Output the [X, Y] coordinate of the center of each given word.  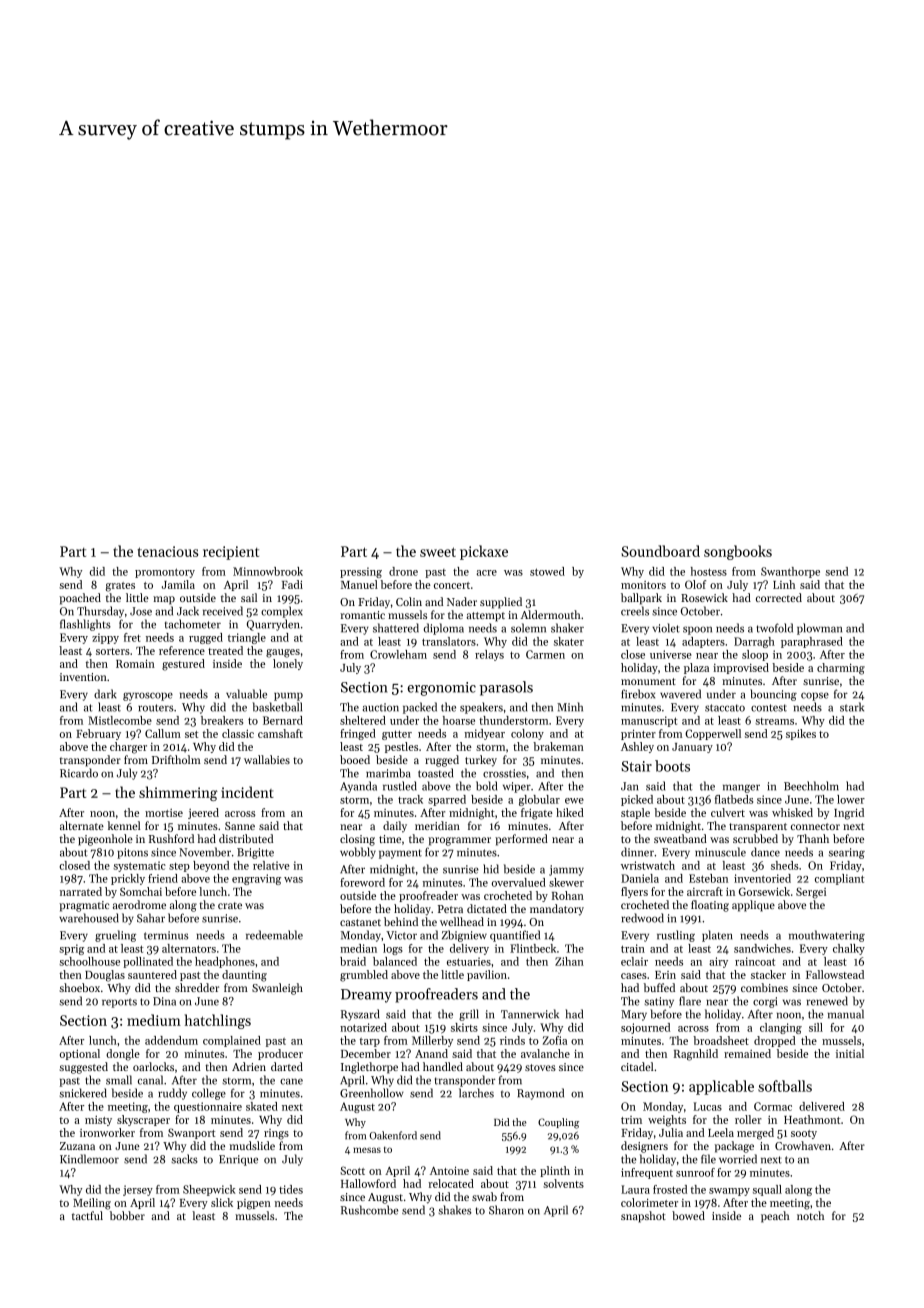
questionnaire [208, 1107]
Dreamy [366, 996]
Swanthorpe [790, 572]
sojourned [645, 1028]
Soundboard [660, 551]
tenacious [167, 551]
